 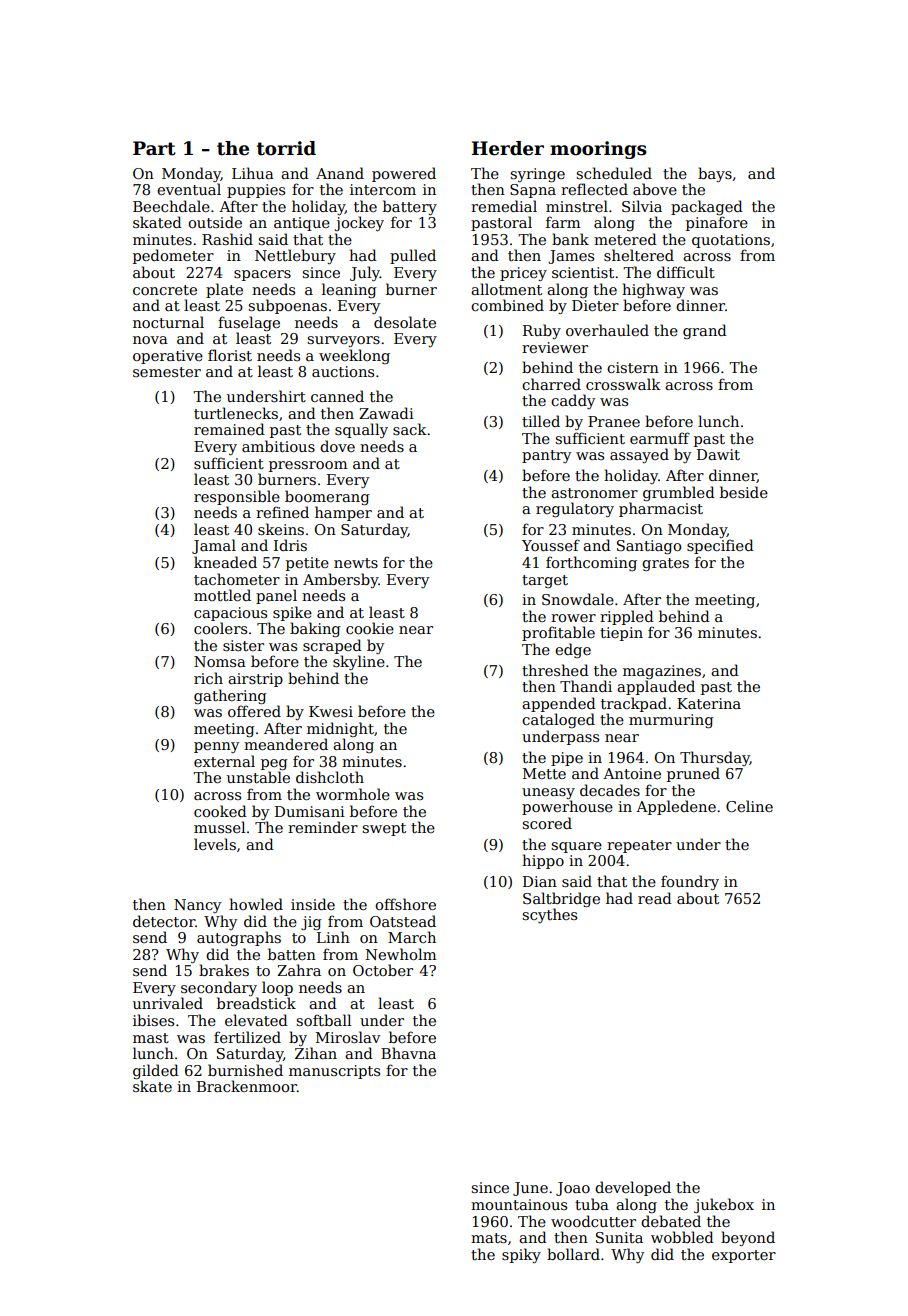 I want to click on Brackenmoor, so click(x=247, y=1086).
